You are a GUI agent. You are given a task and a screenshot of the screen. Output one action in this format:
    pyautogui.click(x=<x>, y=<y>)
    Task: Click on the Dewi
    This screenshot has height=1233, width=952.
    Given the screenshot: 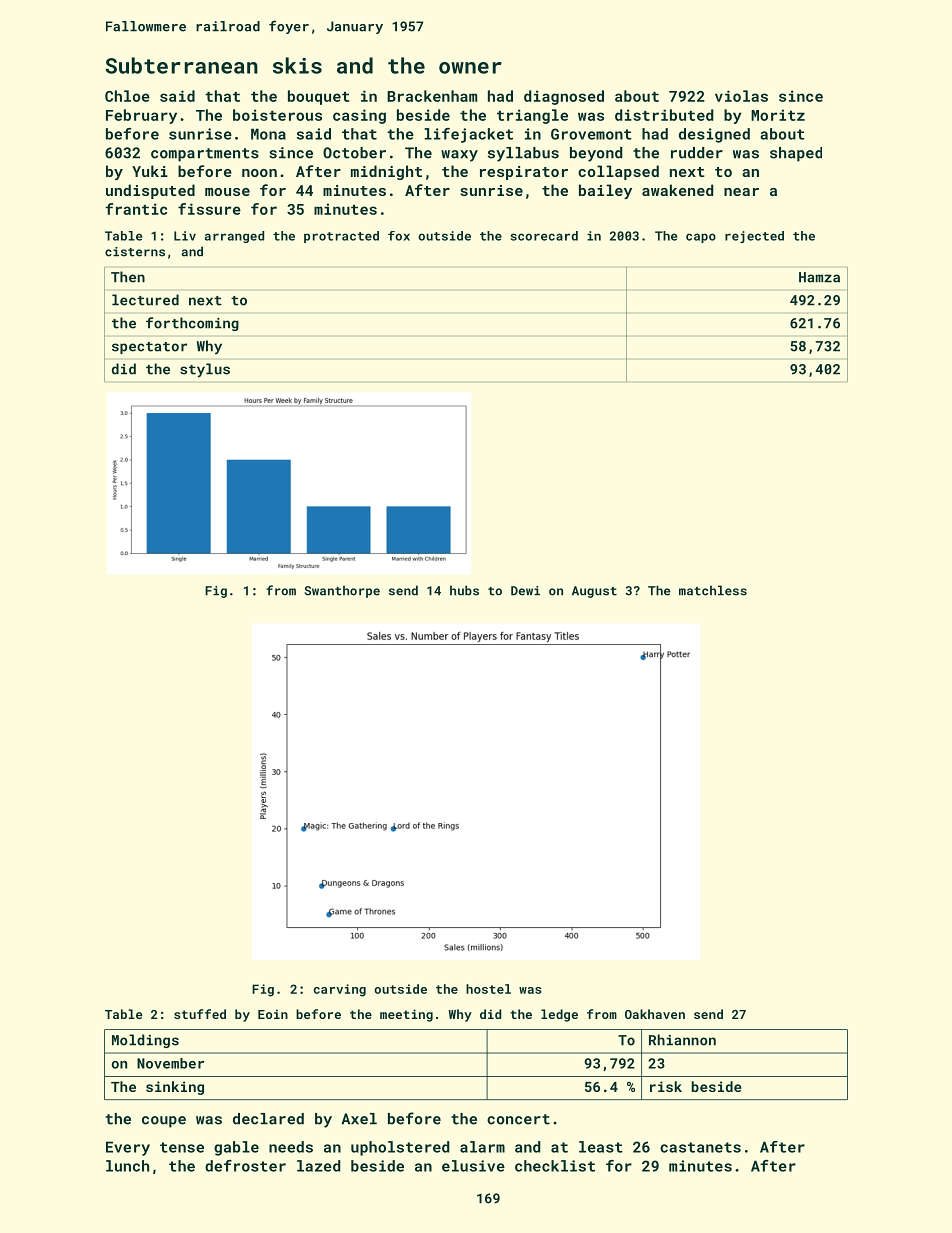 What is the action you would take?
    pyautogui.click(x=525, y=591)
